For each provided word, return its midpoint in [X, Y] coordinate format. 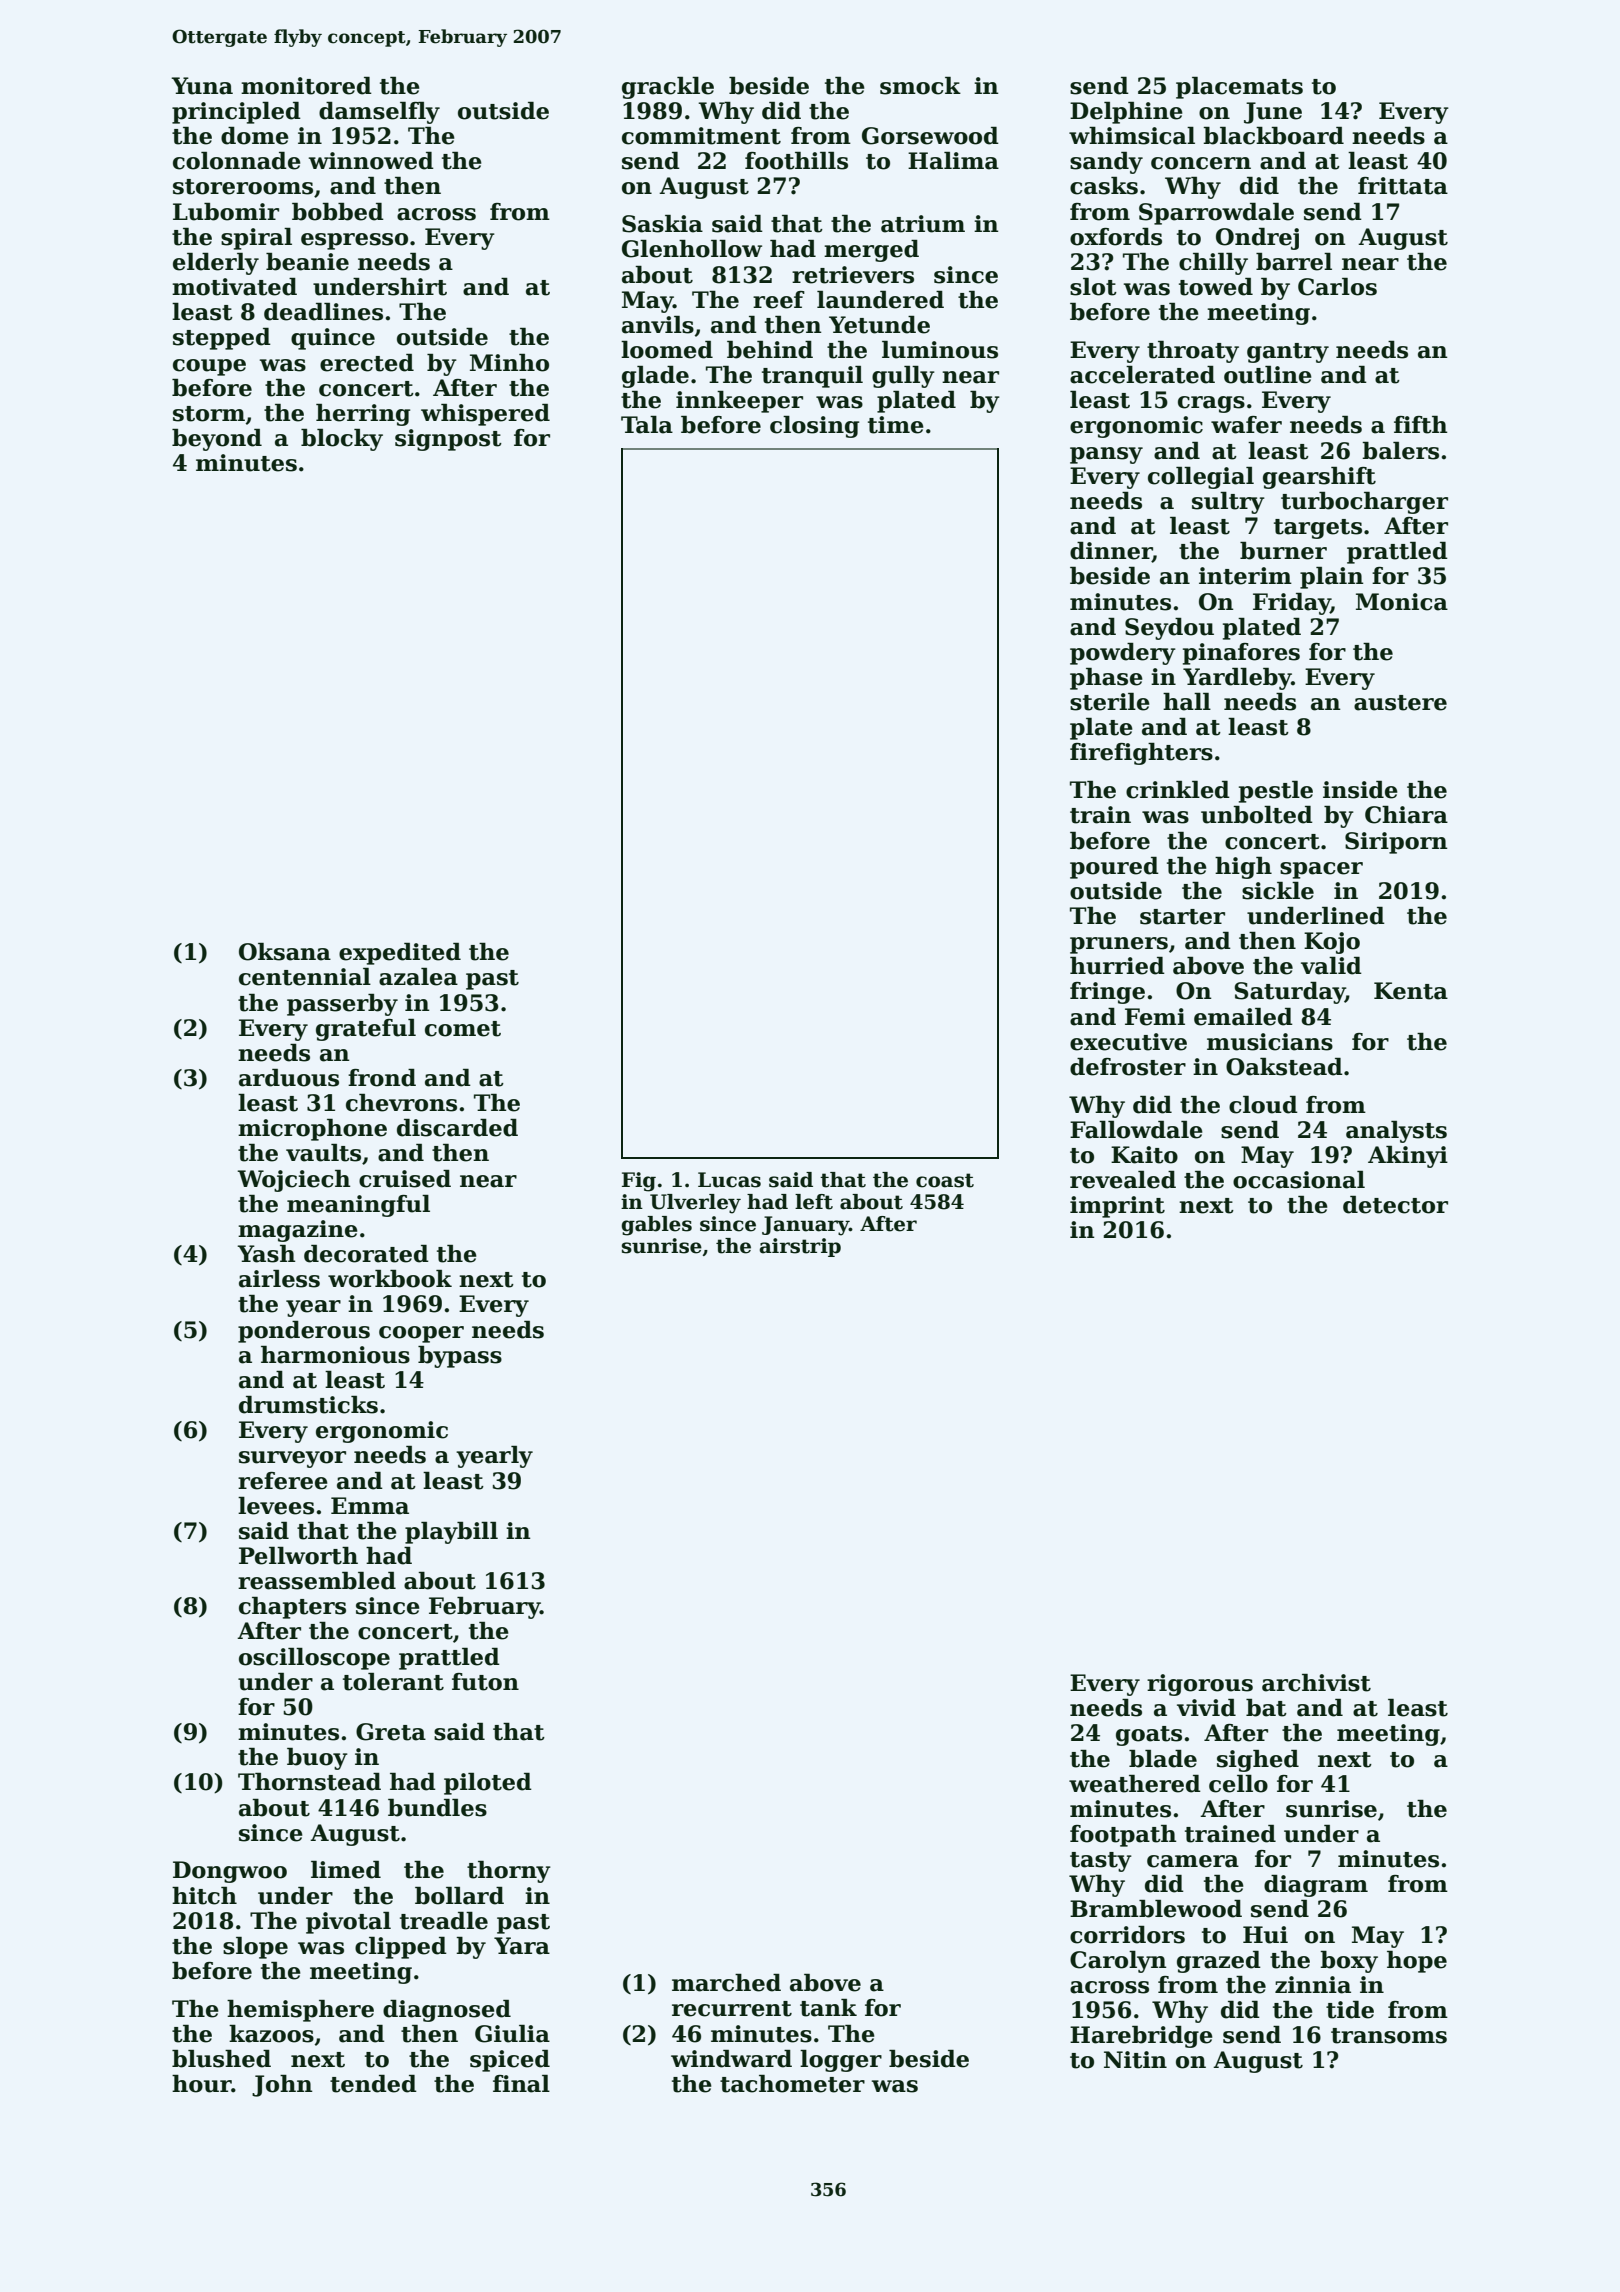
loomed [667, 350]
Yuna [202, 86]
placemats [1239, 88]
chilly [1213, 264]
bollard [459, 1896]
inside [1360, 790]
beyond [217, 440]
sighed [1258, 1761]
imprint [1117, 1207]
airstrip [800, 1247]
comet [463, 1029]
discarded [457, 1128]
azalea [418, 977]
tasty [1101, 1862]
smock [920, 86]
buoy [317, 1759]
